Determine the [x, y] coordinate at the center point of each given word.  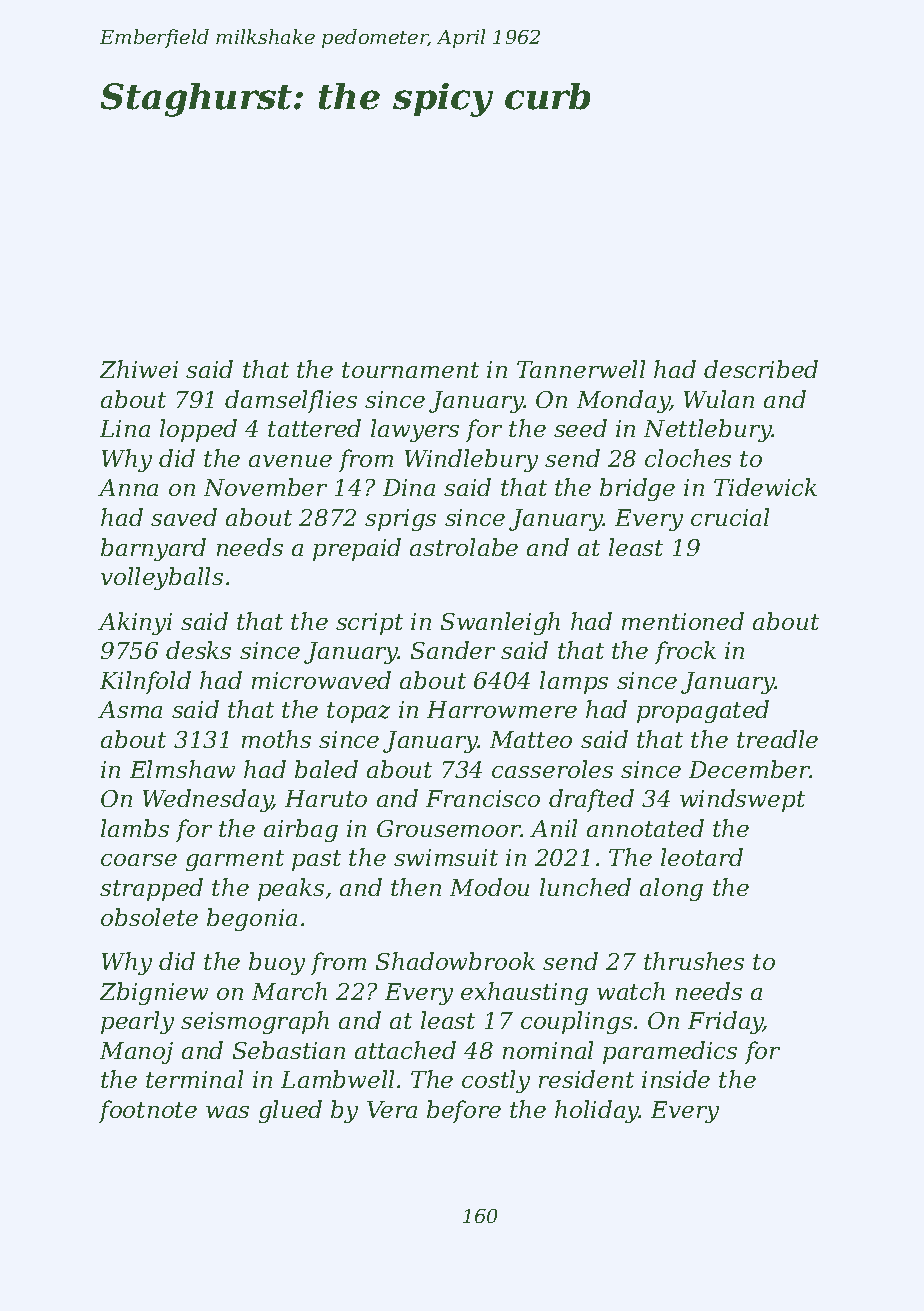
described [761, 369]
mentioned [683, 621]
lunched [585, 887]
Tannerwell [581, 369]
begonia [252, 919]
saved [184, 517]
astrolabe [464, 547]
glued [290, 1111]
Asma [130, 709]
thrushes [694, 961]
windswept [742, 800]
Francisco [483, 798]
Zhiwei [139, 369]
